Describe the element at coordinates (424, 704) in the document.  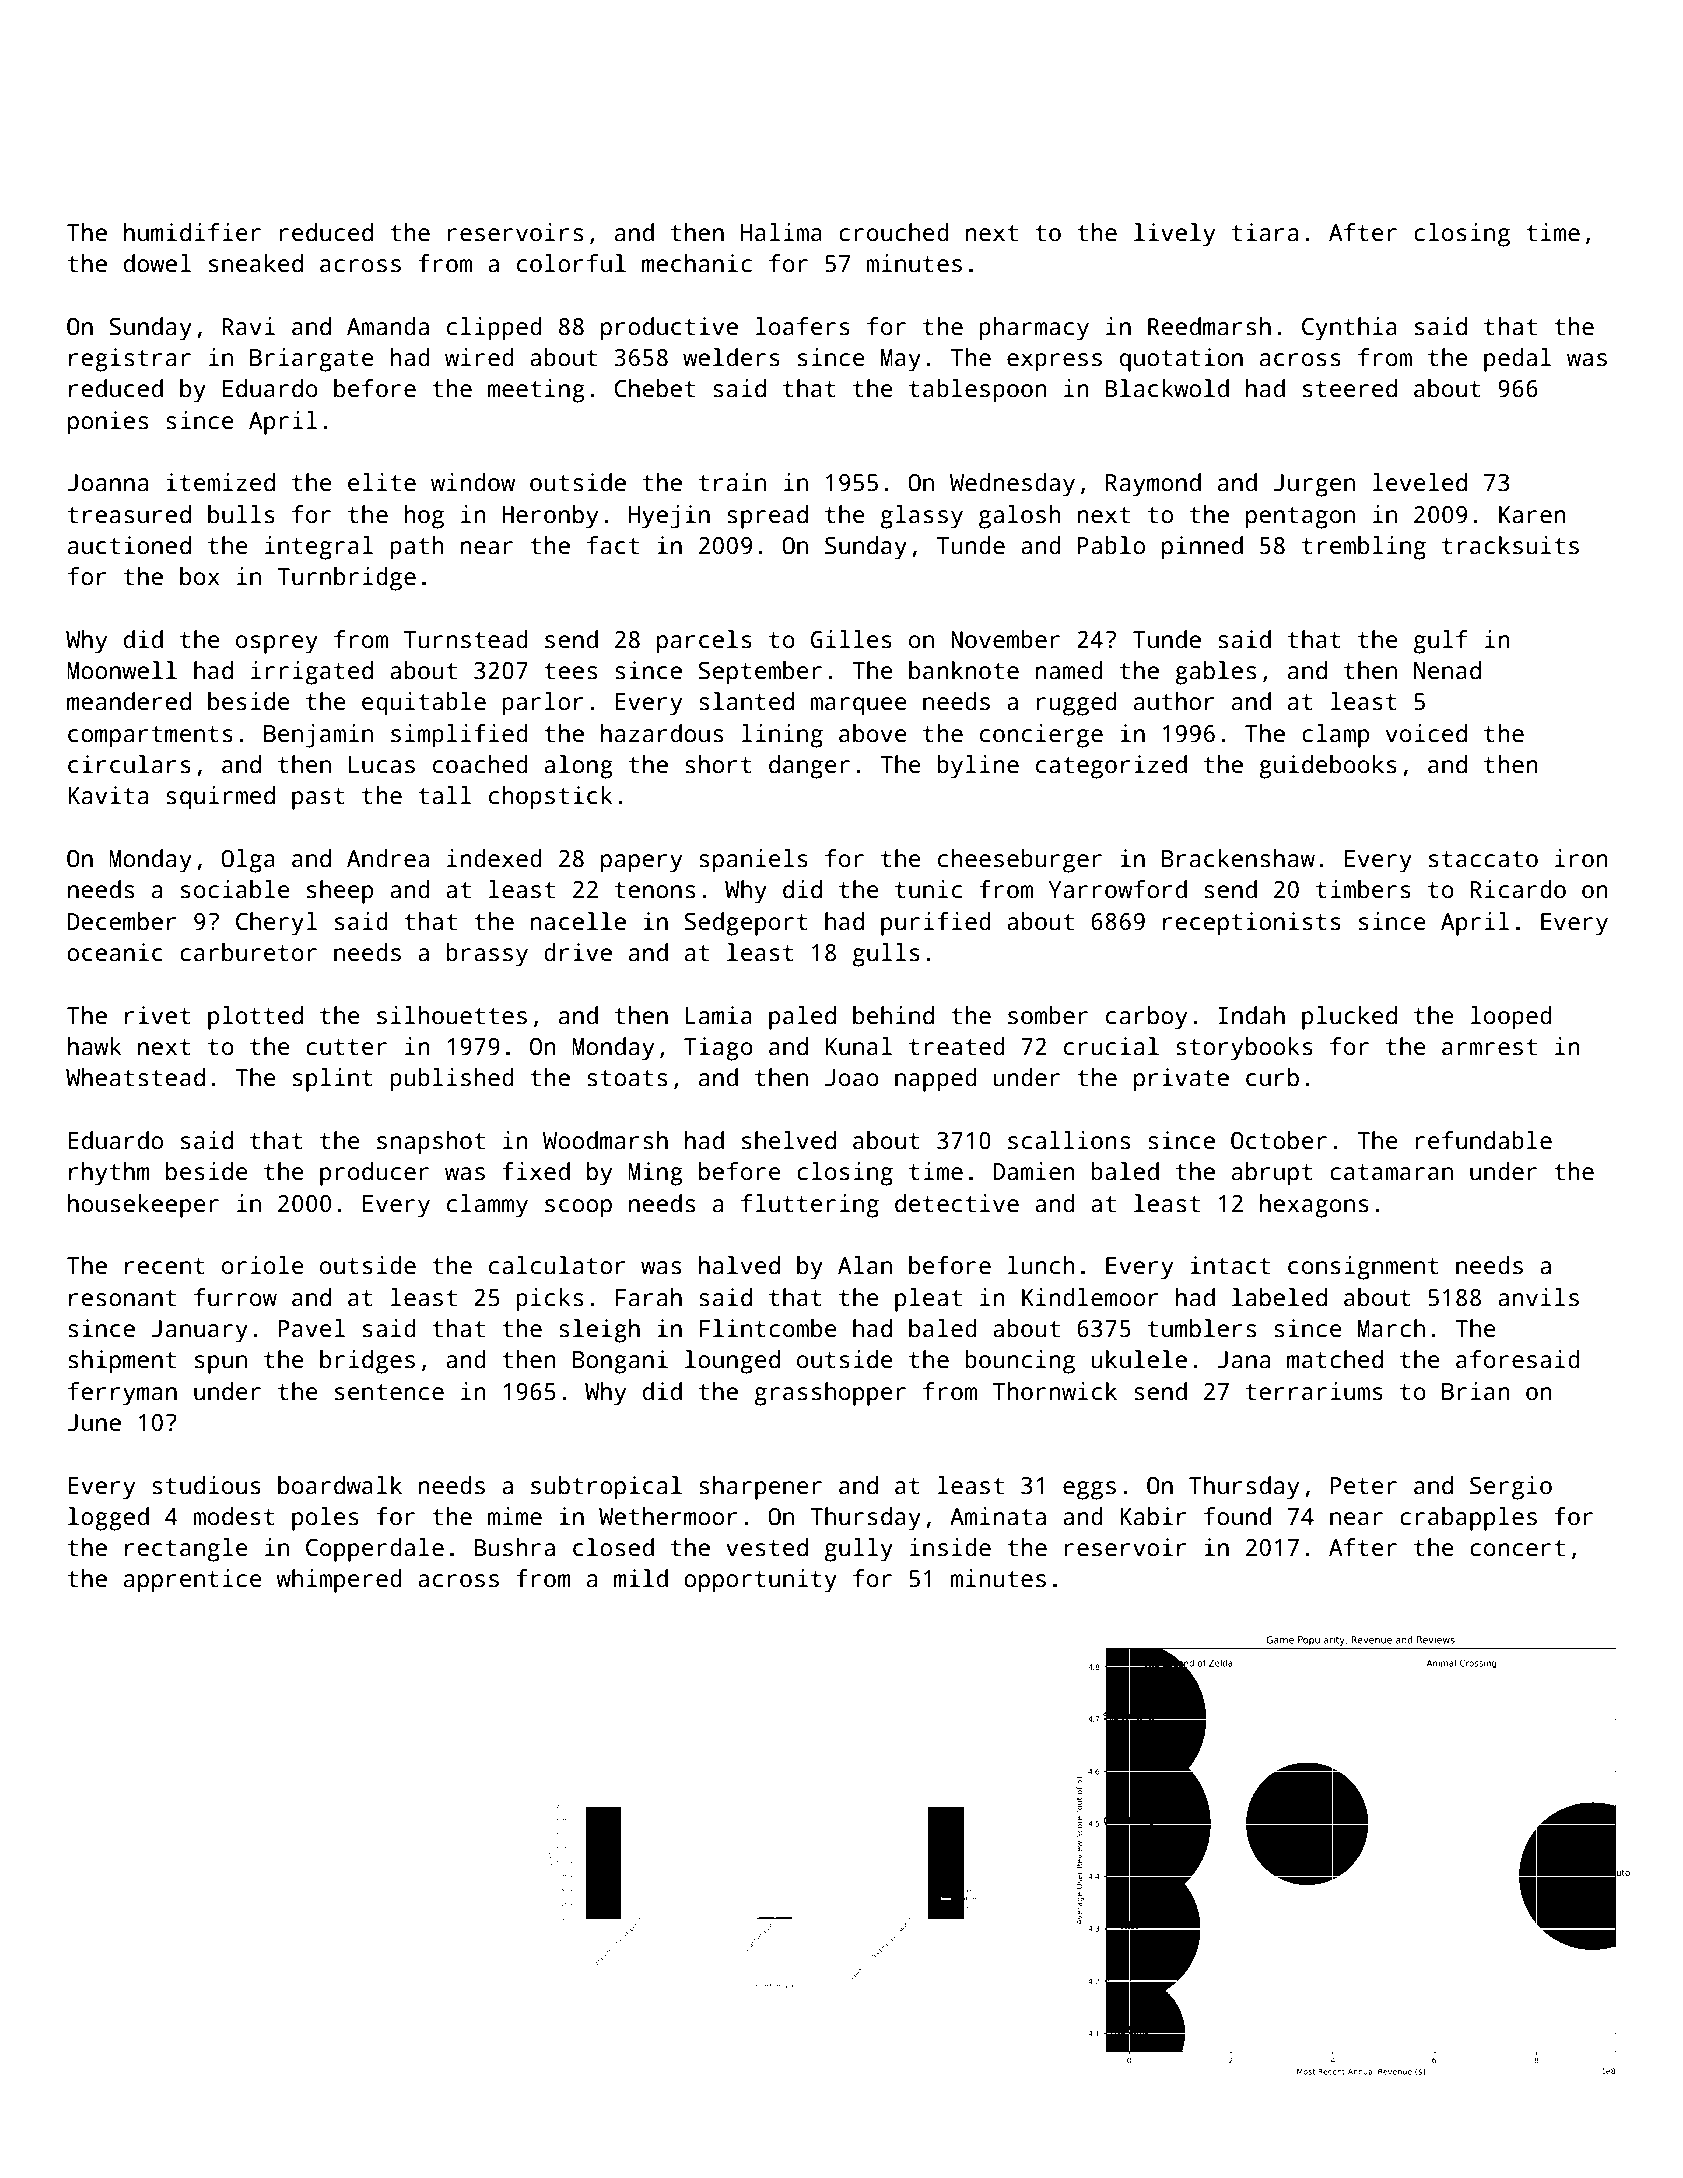
I see `equitable` at that location.
